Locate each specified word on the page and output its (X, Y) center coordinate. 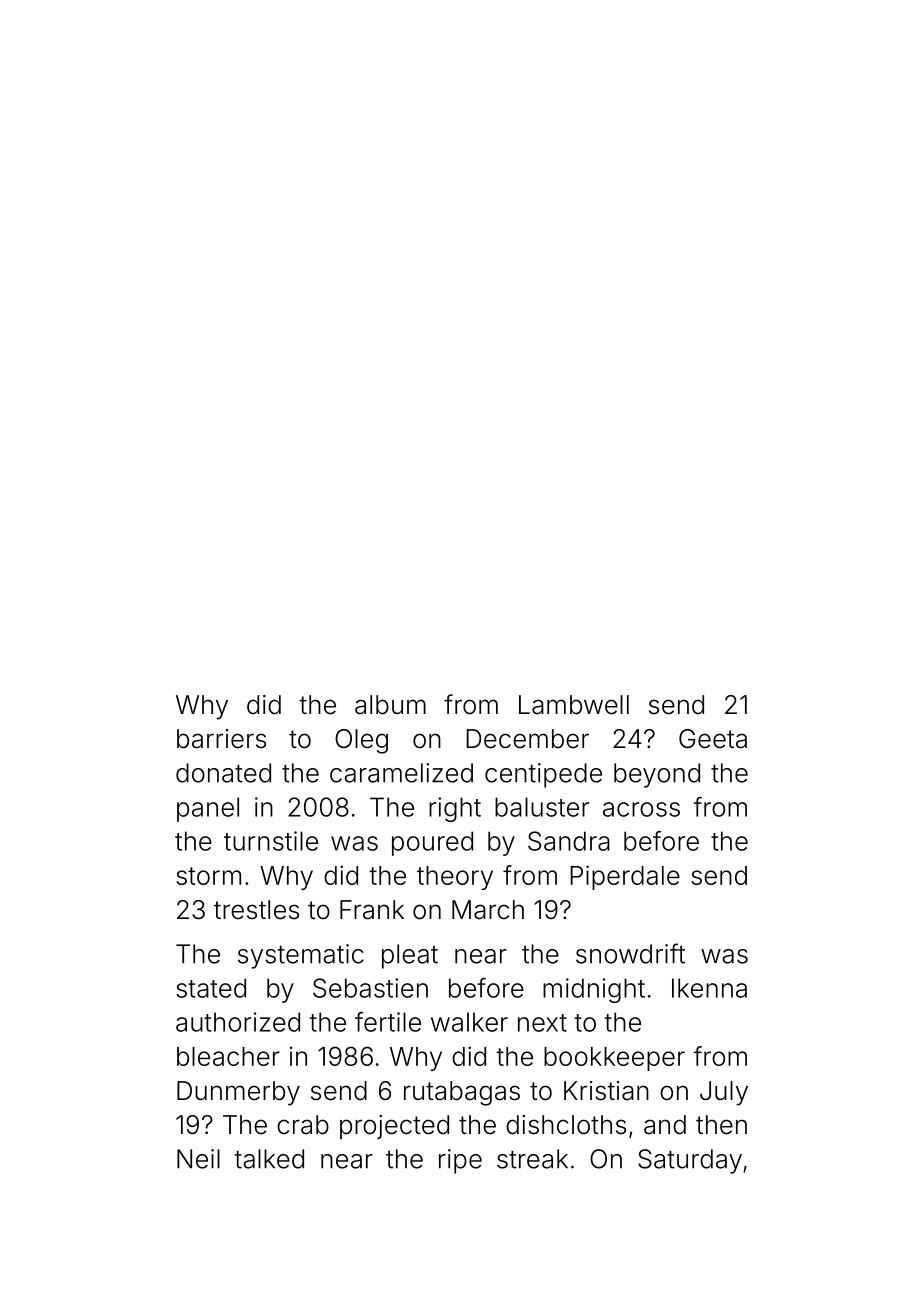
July (724, 1093)
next (542, 1023)
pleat (410, 956)
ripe (460, 1161)
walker (469, 1022)
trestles (256, 910)
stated (211, 988)
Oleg (361, 741)
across (641, 809)
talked (269, 1159)
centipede (543, 775)
